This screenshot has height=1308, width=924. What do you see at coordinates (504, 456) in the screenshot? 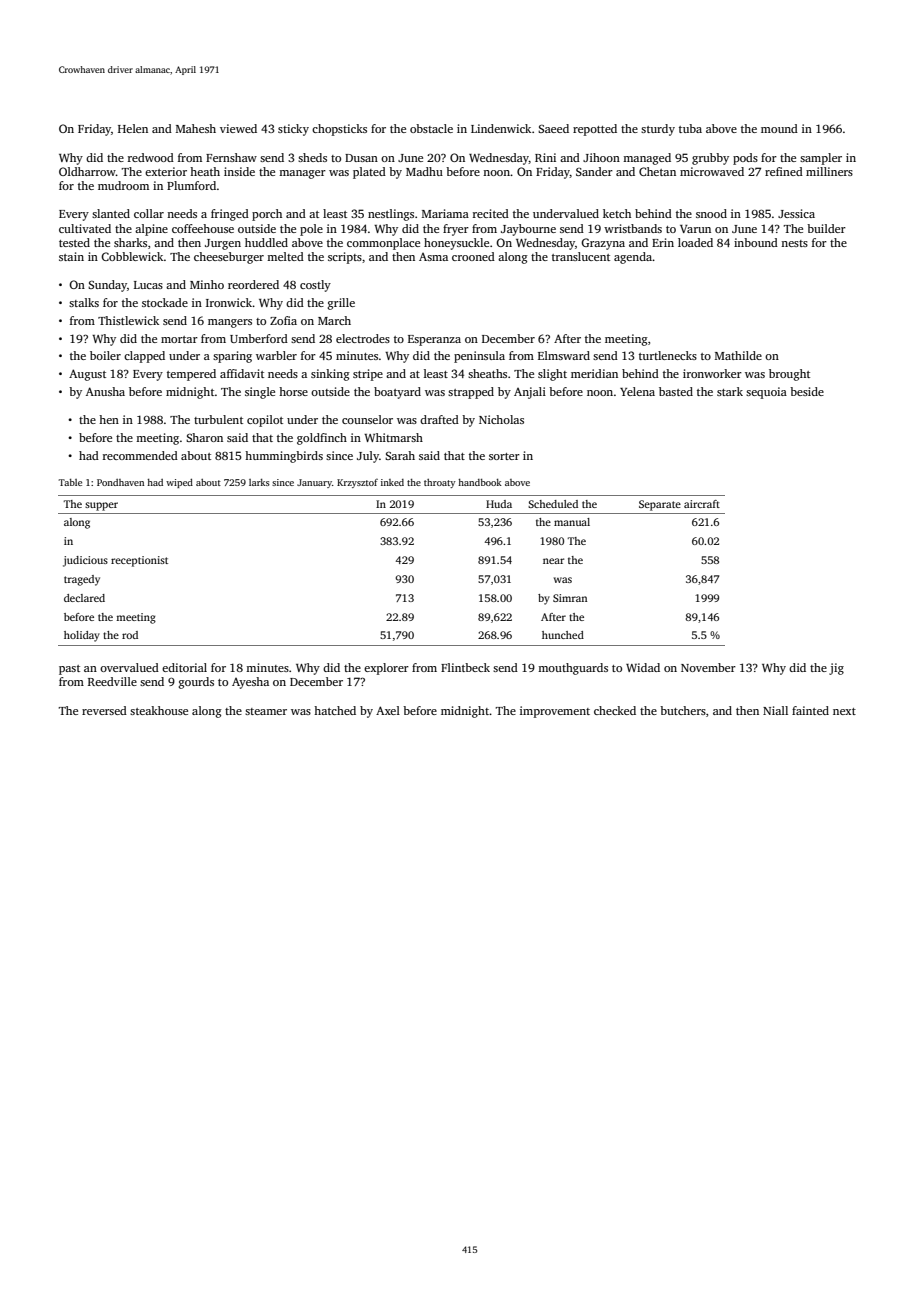
I see `sorter` at bounding box center [504, 456].
